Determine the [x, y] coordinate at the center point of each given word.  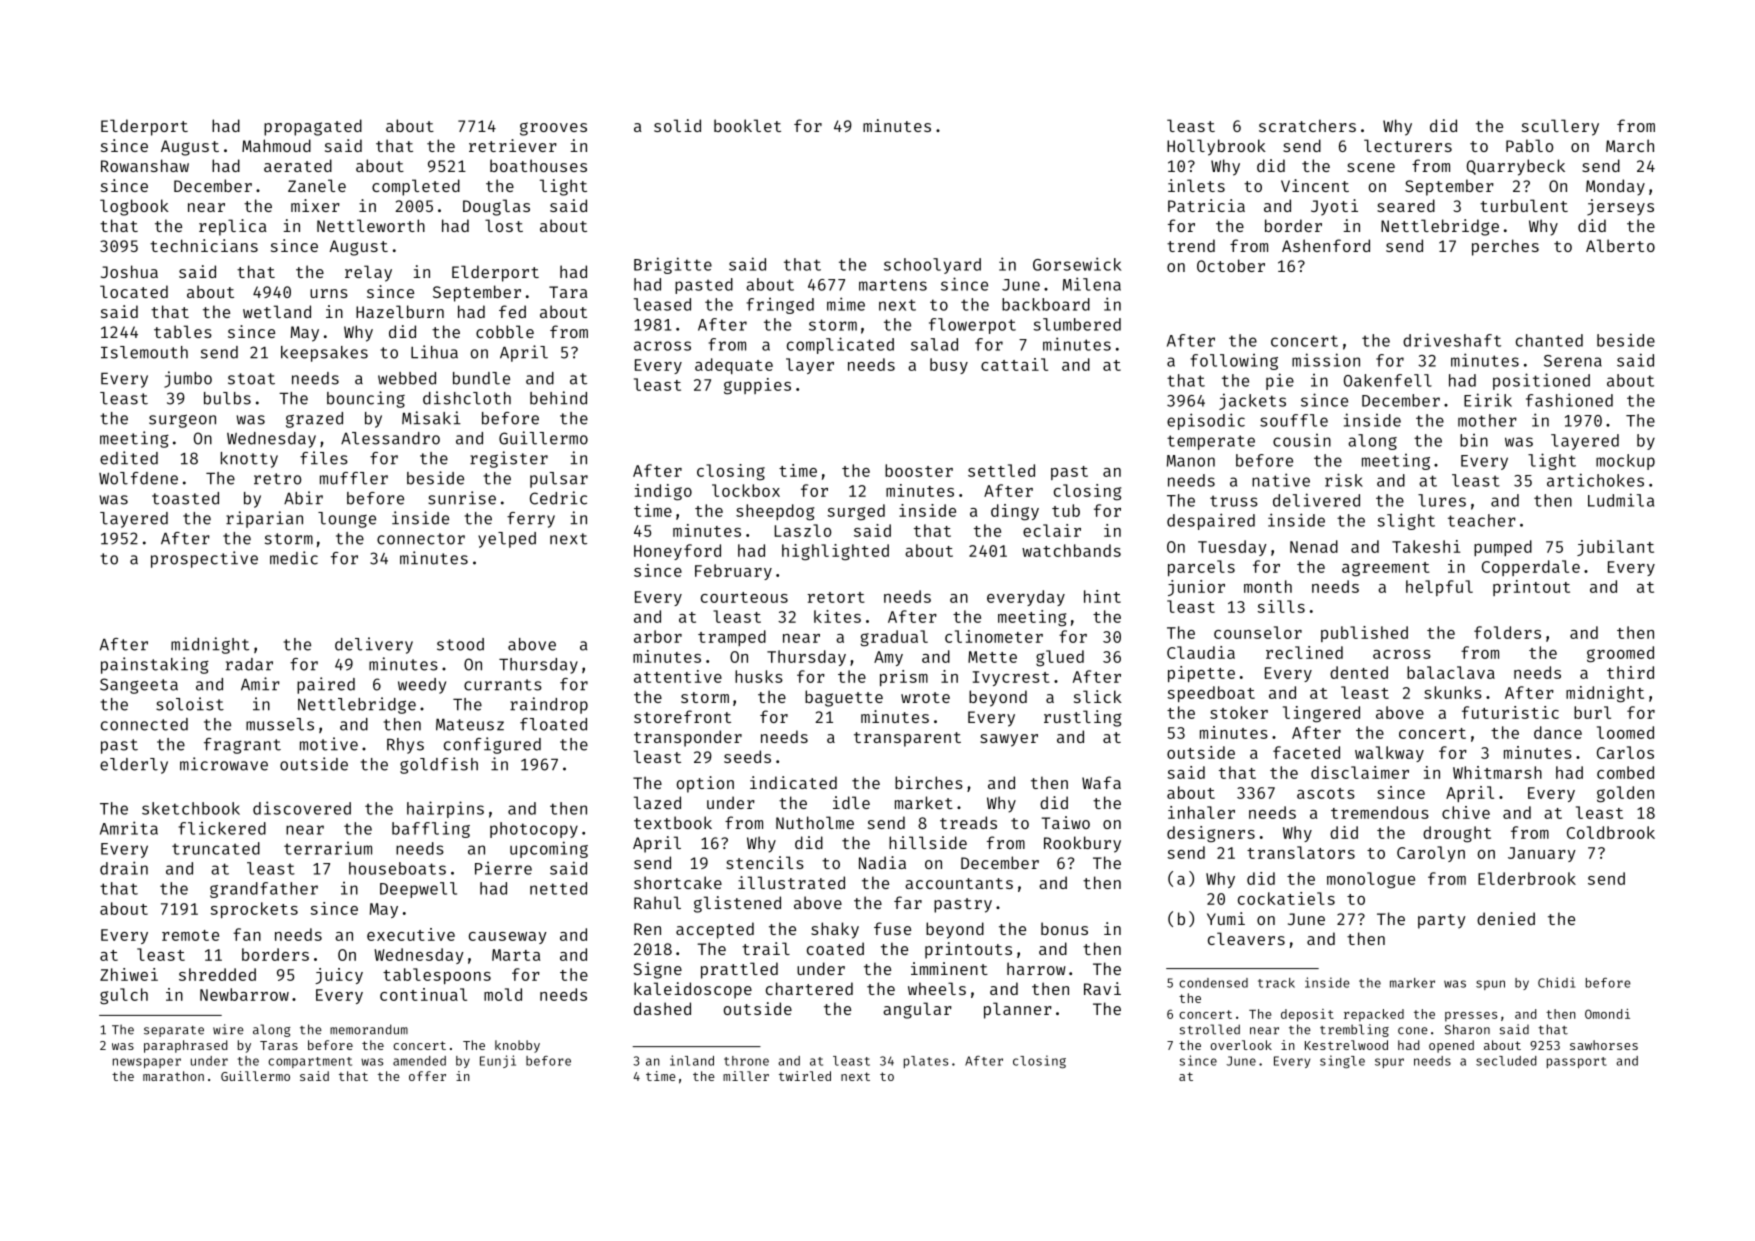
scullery [1560, 127]
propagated [313, 127]
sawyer [1009, 740]
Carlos [1625, 752]
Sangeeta [139, 686]
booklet [747, 125]
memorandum [369, 1029]
